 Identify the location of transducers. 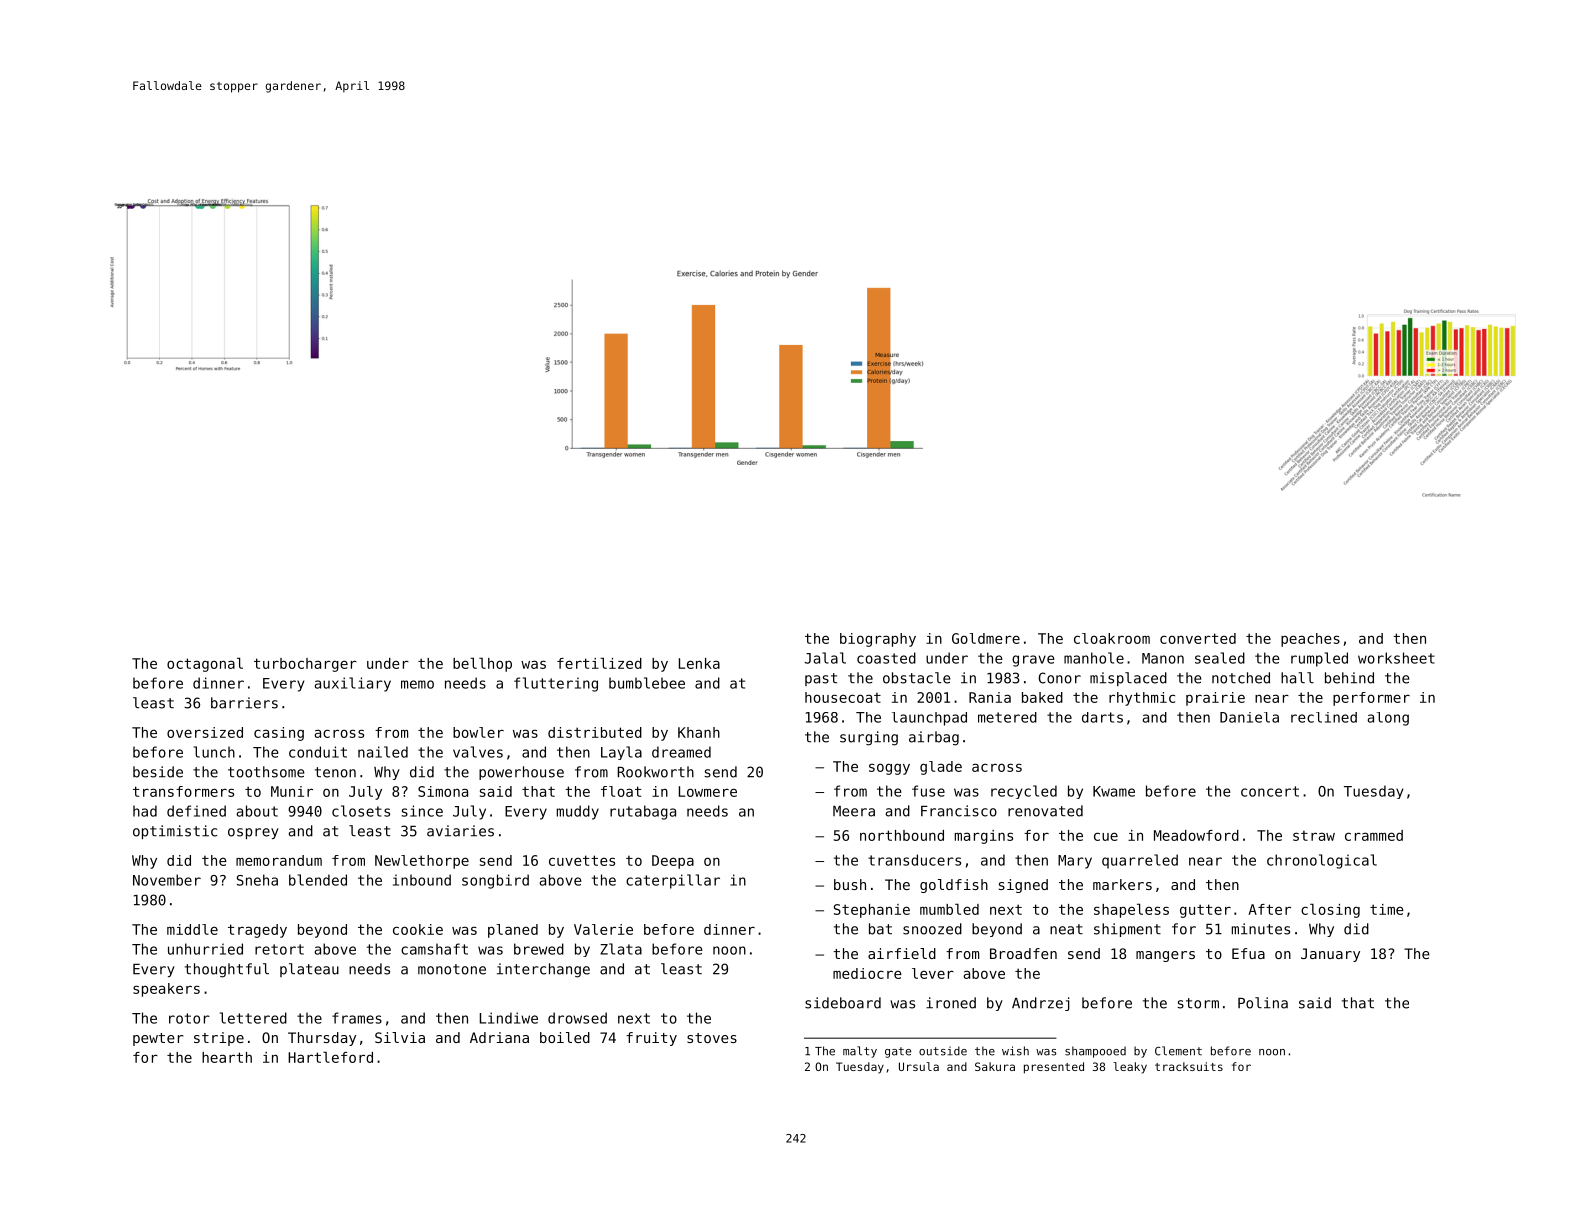
(914, 860).
